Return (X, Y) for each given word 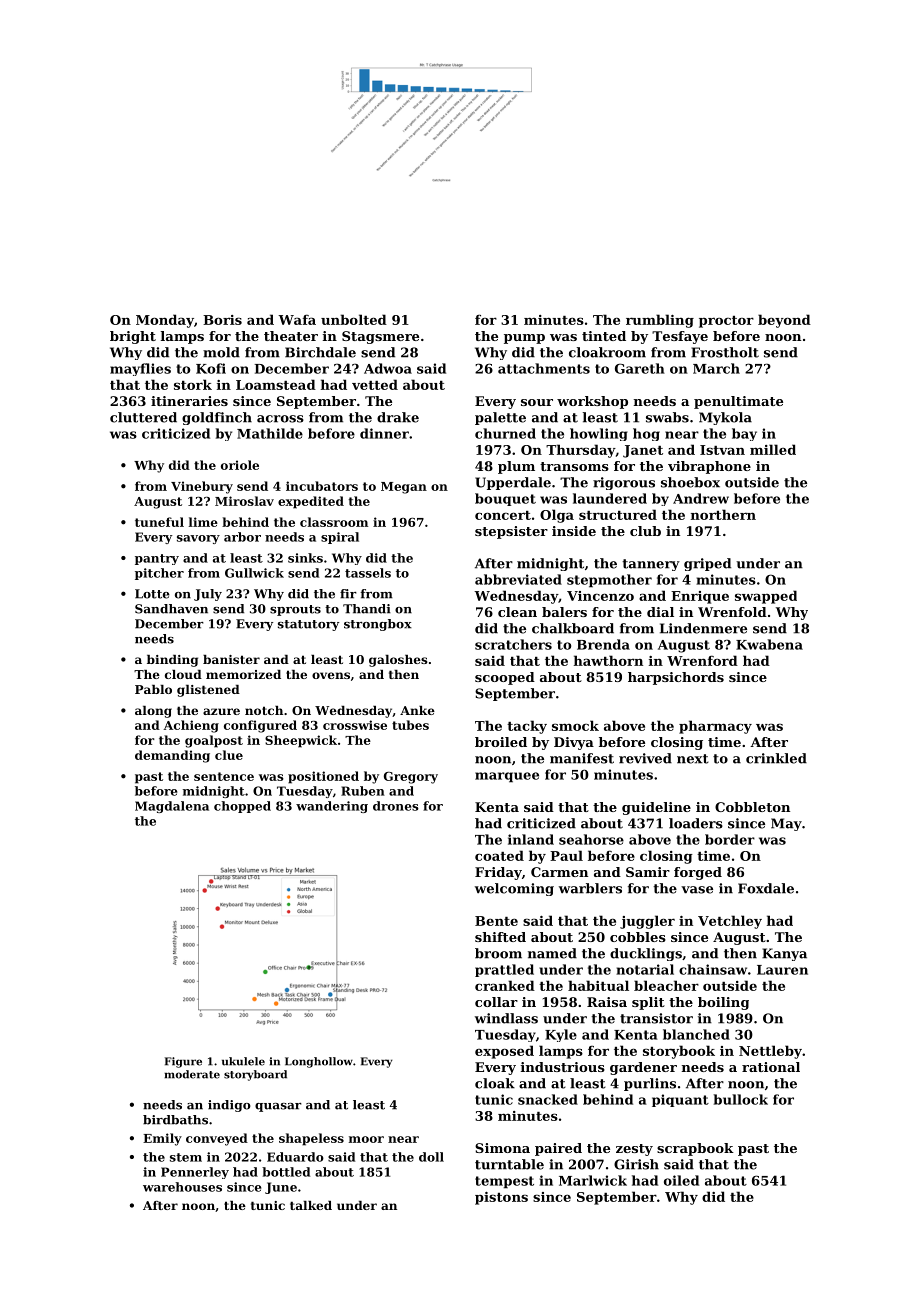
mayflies (140, 369)
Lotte (152, 594)
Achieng (191, 726)
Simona (502, 1148)
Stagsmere (380, 337)
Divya (574, 743)
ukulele (243, 1061)
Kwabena (769, 644)
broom (498, 953)
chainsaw (713, 969)
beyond (784, 321)
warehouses (182, 1187)
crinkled (776, 758)
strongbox (378, 625)
